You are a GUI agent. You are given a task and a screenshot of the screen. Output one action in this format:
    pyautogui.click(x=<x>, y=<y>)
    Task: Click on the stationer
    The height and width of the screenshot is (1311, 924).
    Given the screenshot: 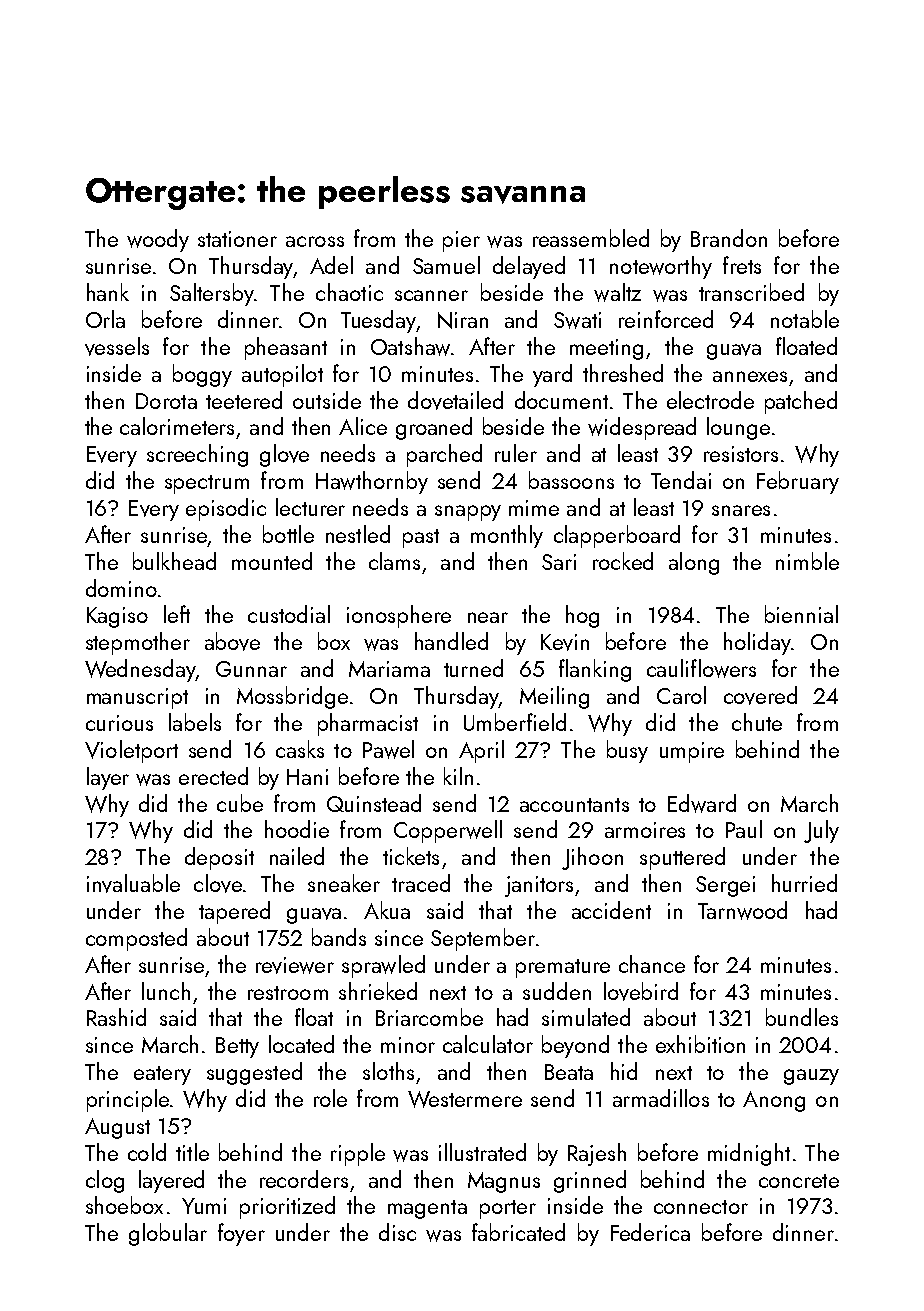 What is the action you would take?
    pyautogui.click(x=237, y=239)
